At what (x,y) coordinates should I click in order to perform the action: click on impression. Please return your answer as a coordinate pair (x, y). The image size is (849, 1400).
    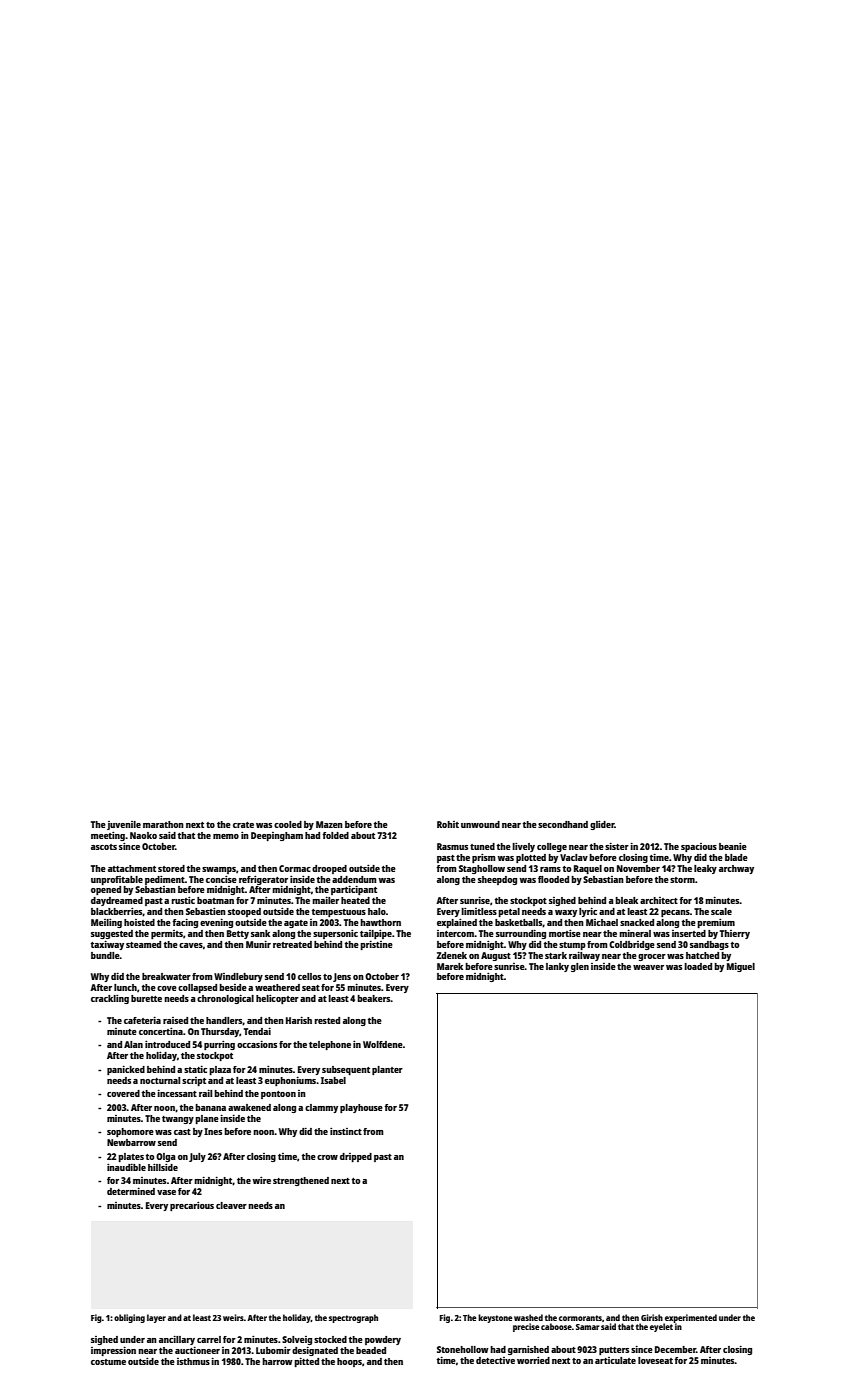
    Looking at the image, I should click on (113, 1351).
